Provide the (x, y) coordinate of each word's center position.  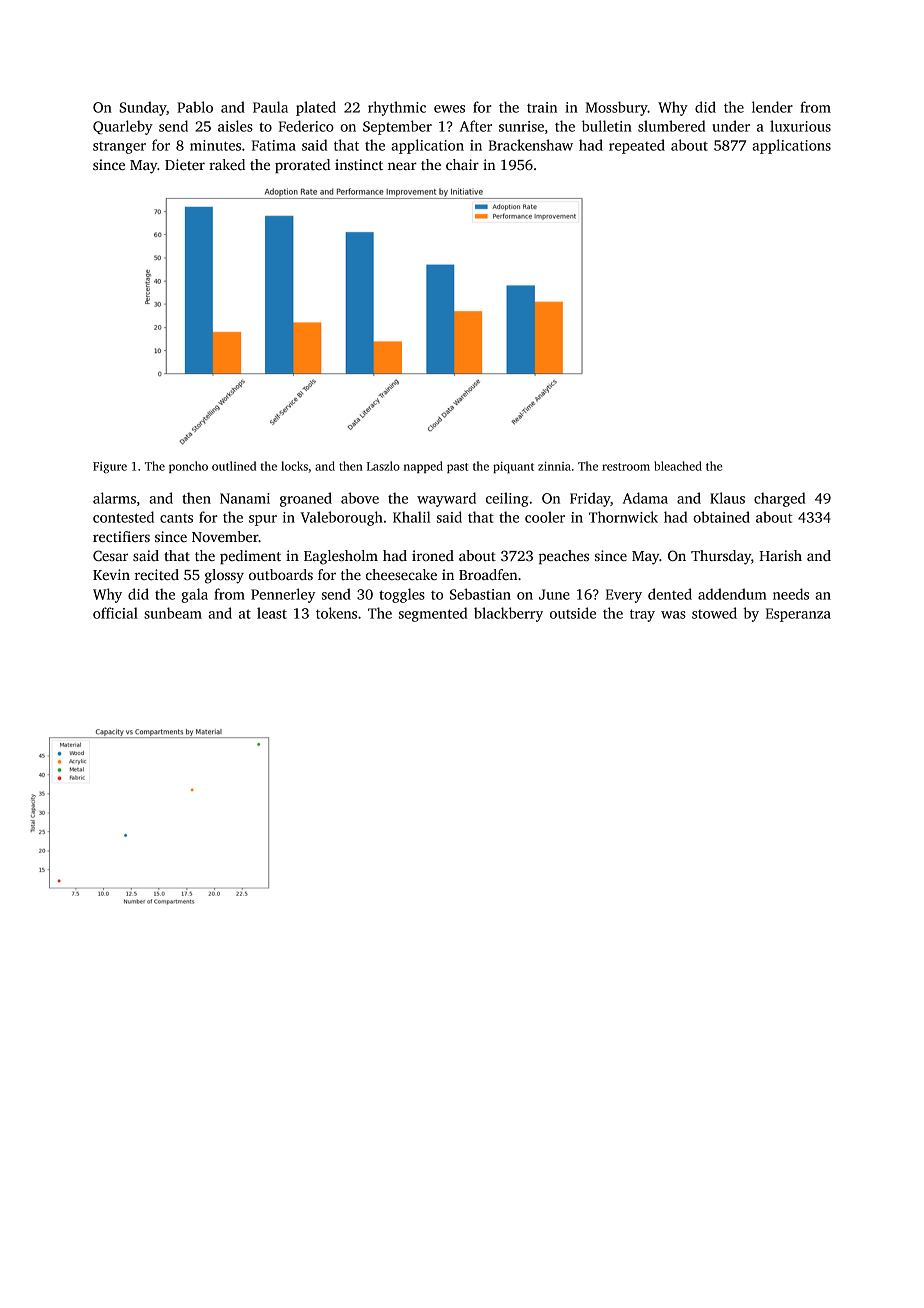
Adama (645, 498)
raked (227, 164)
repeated (637, 146)
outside (573, 613)
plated (316, 108)
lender (772, 107)
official (115, 613)
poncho (188, 467)
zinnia (554, 466)
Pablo (195, 107)
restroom (626, 467)
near (402, 166)
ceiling (507, 499)
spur (263, 520)
